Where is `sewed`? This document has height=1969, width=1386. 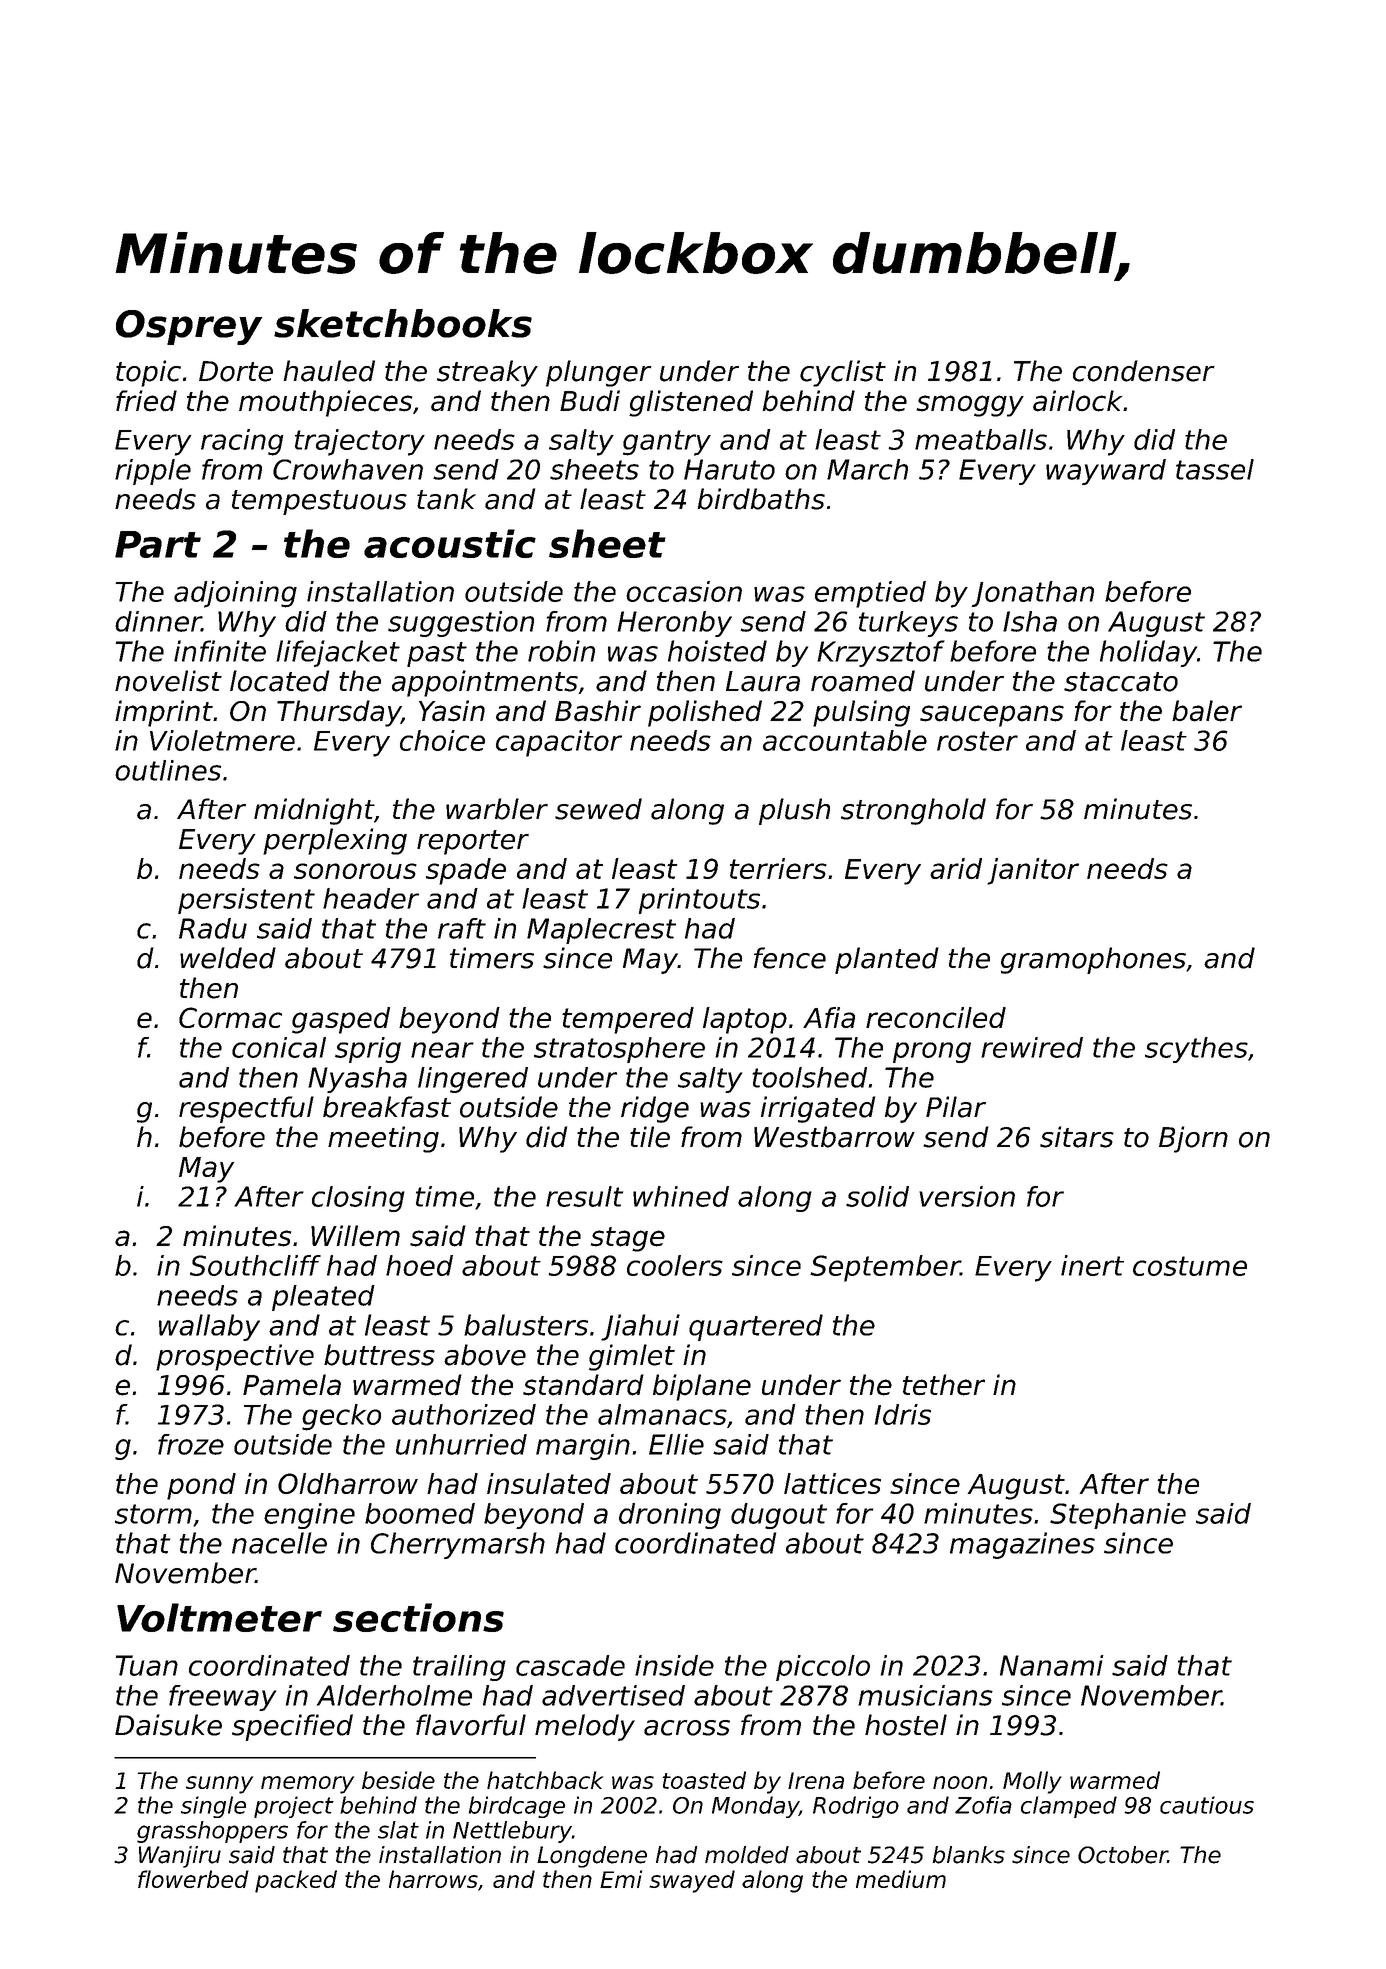 sewed is located at coordinates (598, 809).
